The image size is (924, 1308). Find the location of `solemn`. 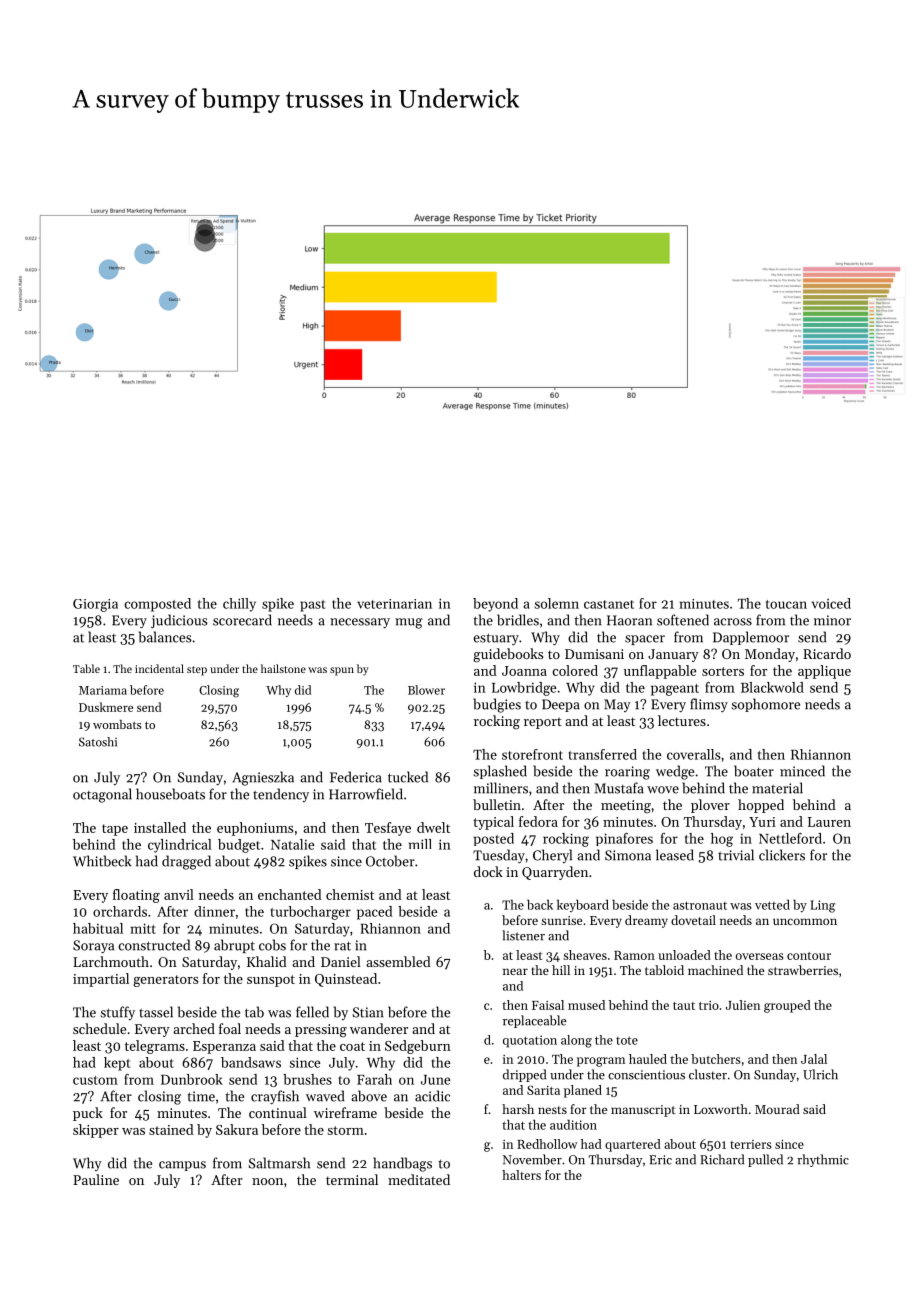

solemn is located at coordinates (557, 603).
